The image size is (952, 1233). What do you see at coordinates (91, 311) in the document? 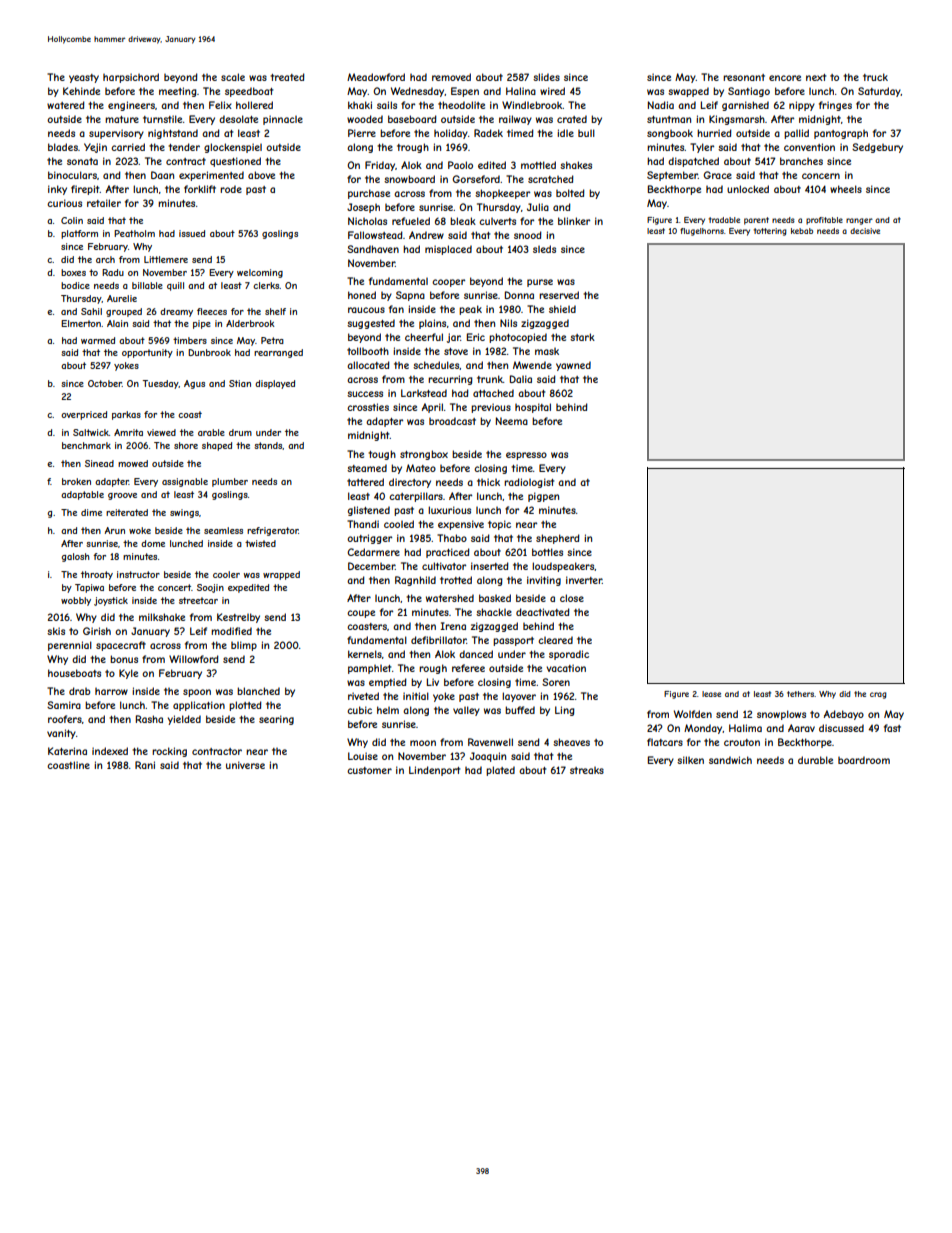
I see `Sahil` at bounding box center [91, 311].
